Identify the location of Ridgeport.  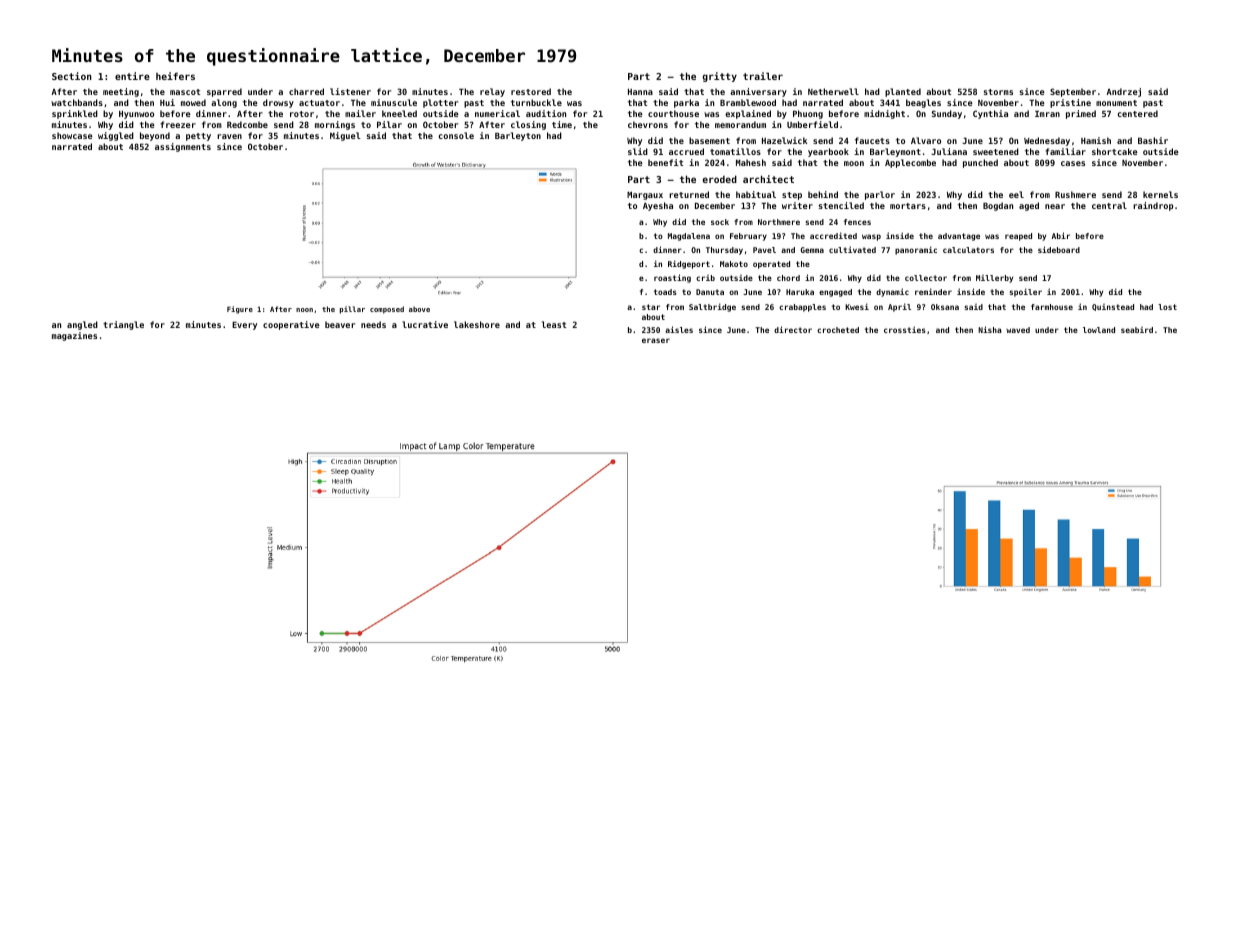
(689, 264).
